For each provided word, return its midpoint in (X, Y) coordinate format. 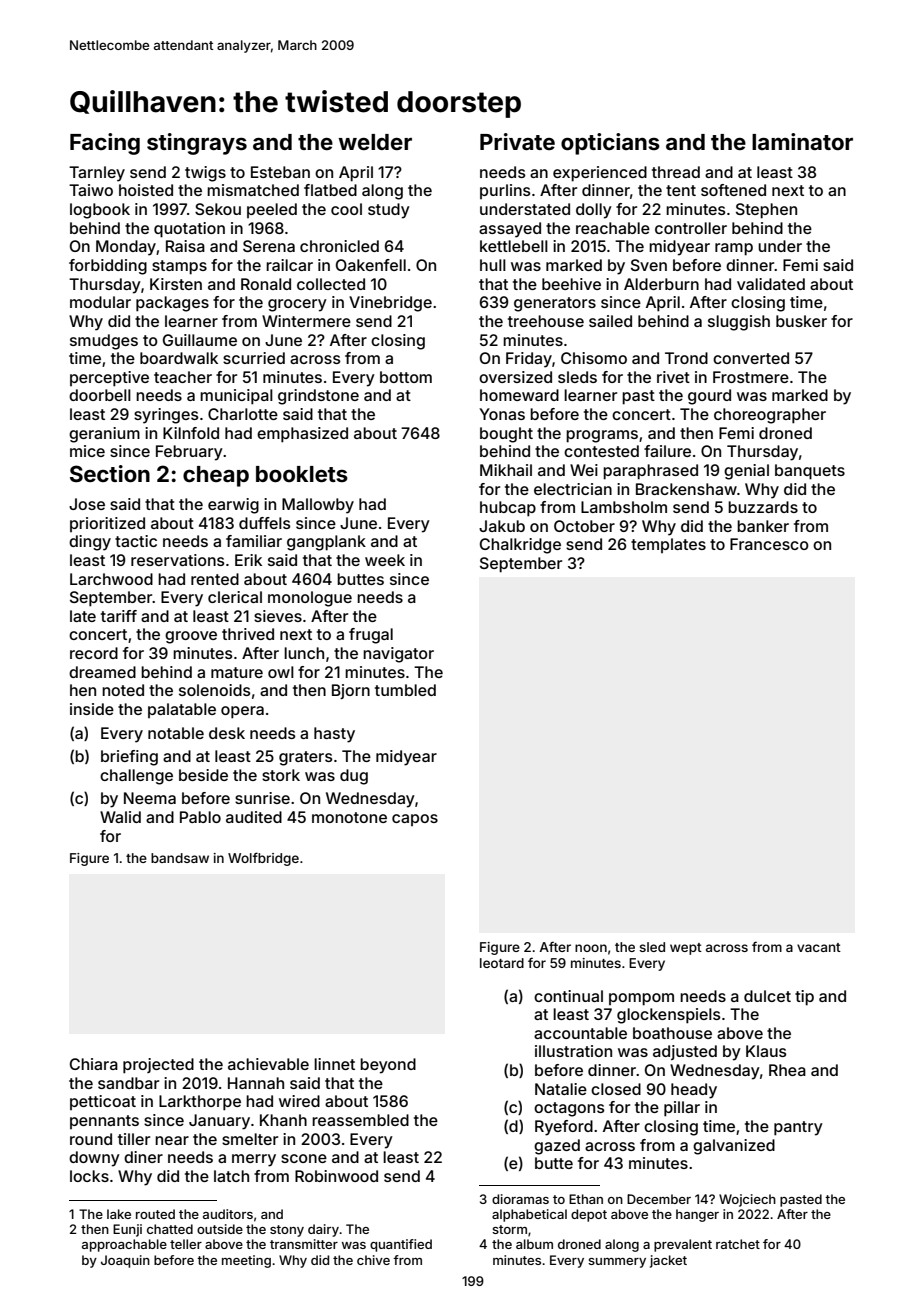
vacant (819, 947)
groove (191, 637)
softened (733, 190)
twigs (205, 174)
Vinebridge (390, 304)
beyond (388, 1066)
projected (158, 1066)
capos (415, 820)
